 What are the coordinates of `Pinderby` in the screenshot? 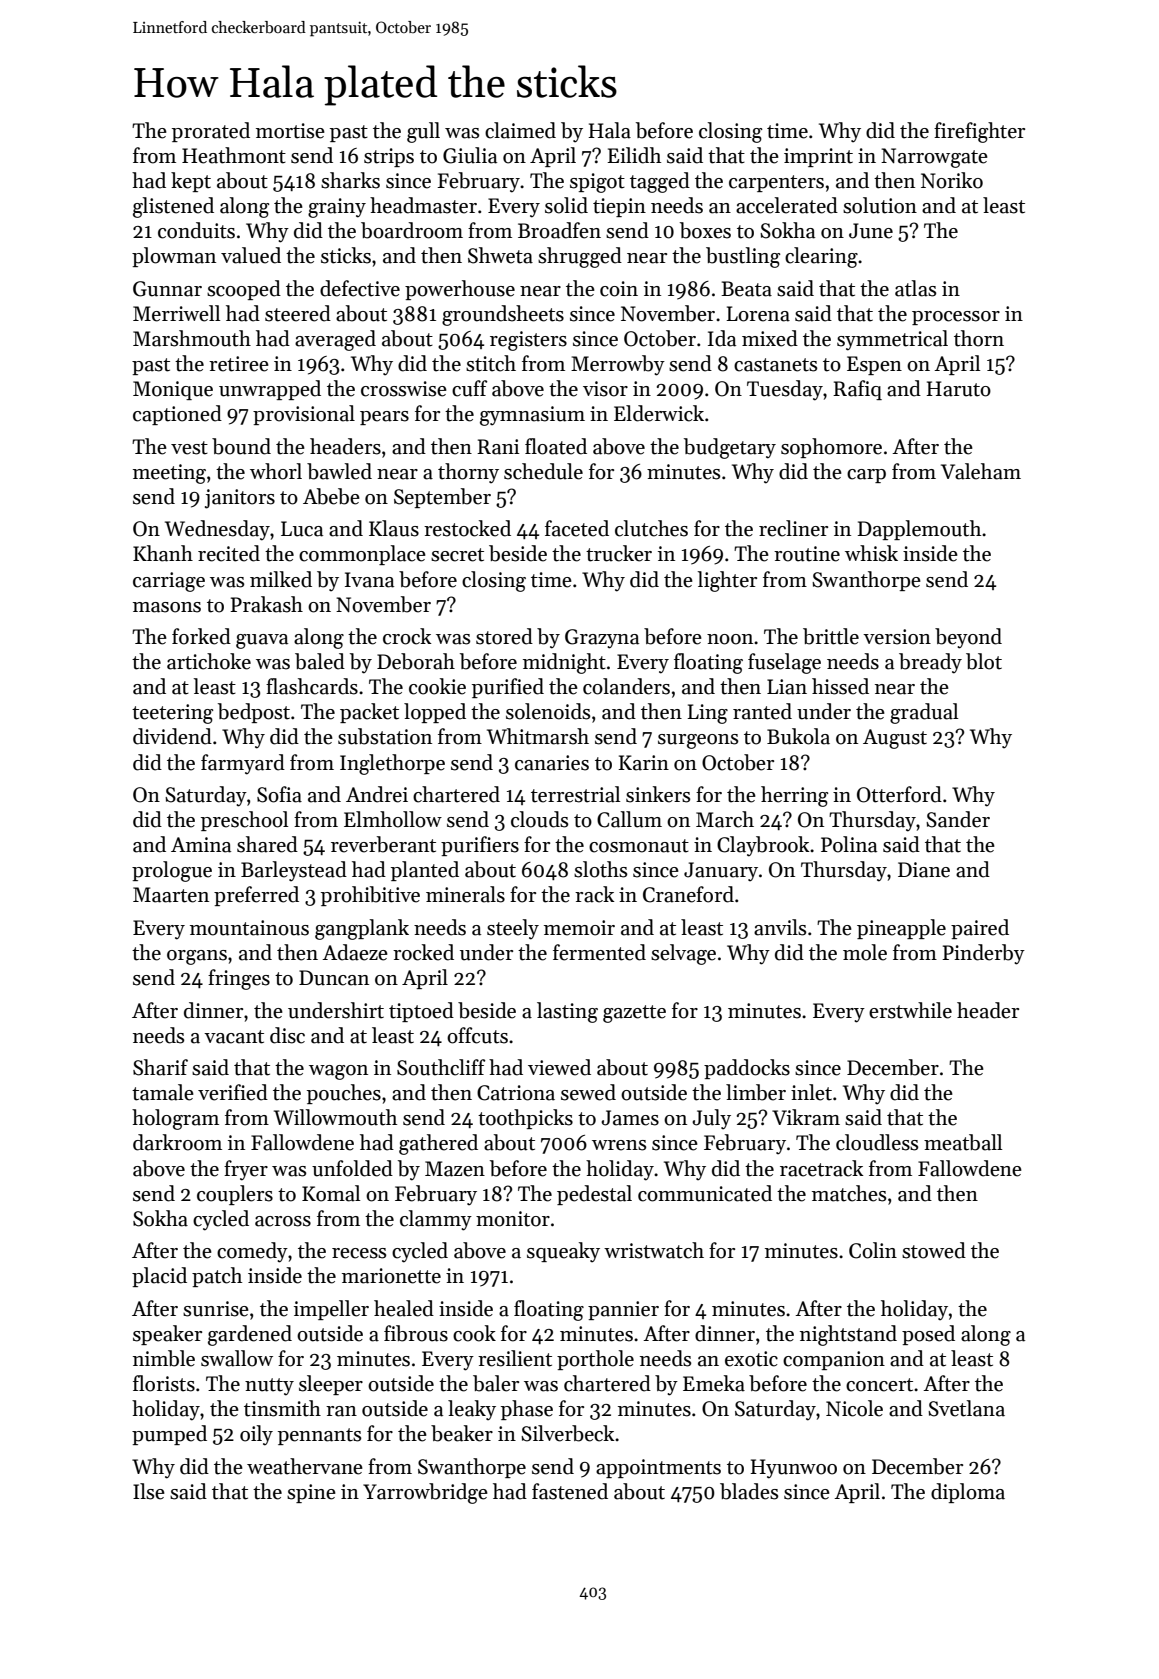 It's located at (983, 954).
